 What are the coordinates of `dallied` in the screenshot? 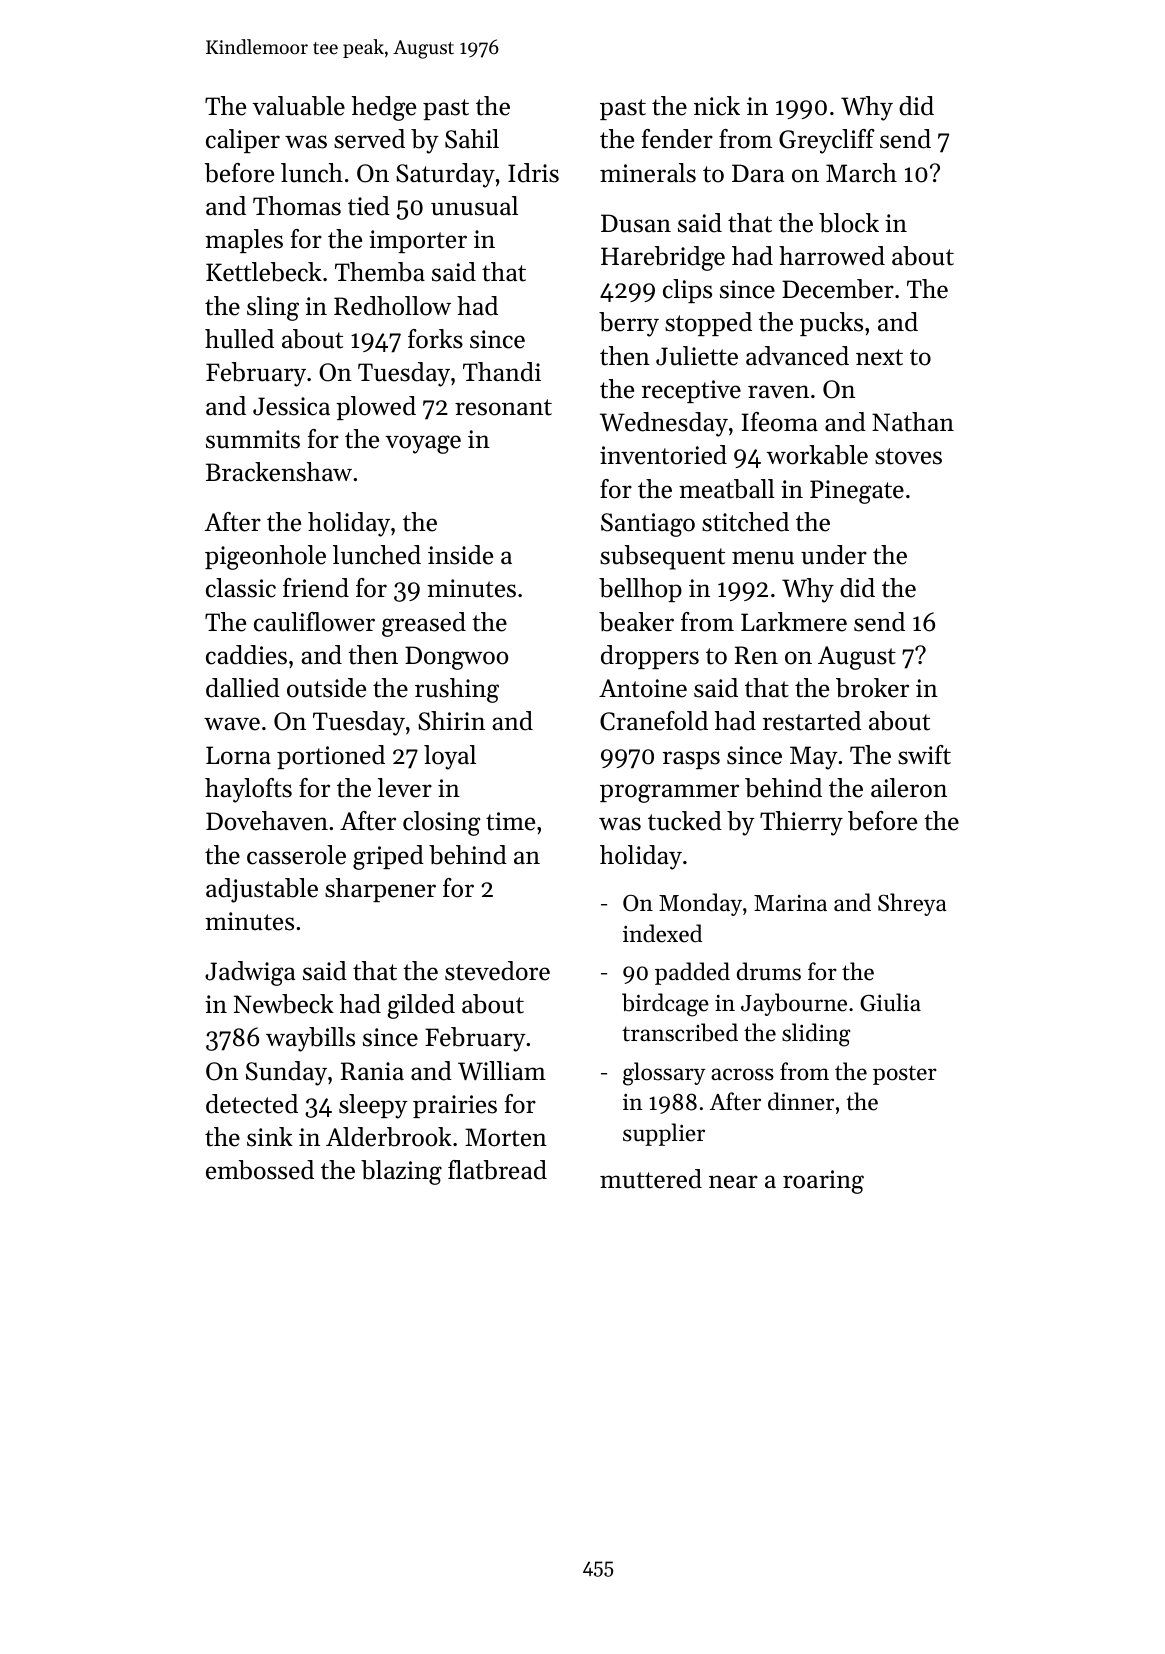 It's located at (243, 688).
